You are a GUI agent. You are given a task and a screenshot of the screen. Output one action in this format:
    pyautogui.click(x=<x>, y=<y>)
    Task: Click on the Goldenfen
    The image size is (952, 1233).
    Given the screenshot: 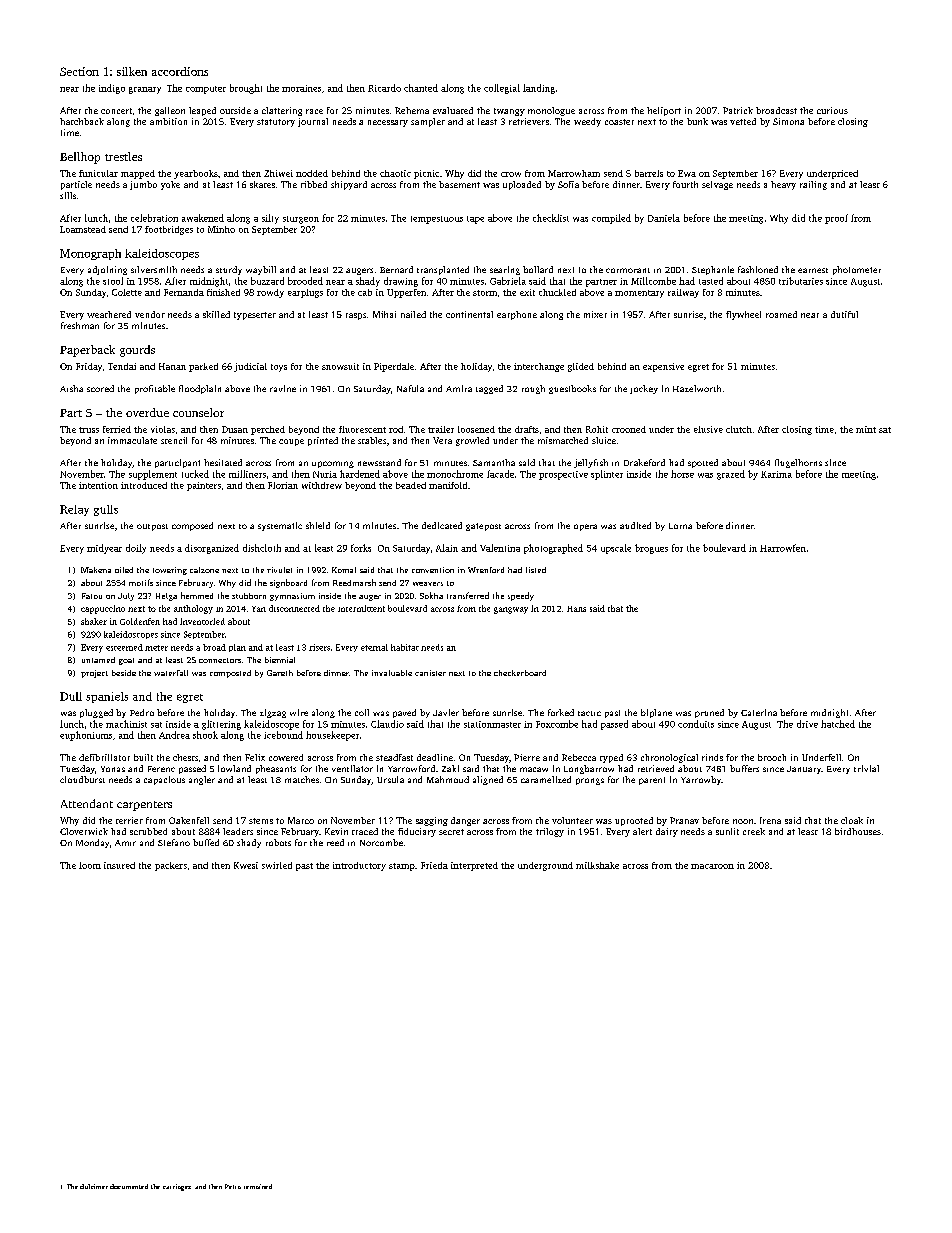 What is the action you would take?
    pyautogui.click(x=140, y=621)
